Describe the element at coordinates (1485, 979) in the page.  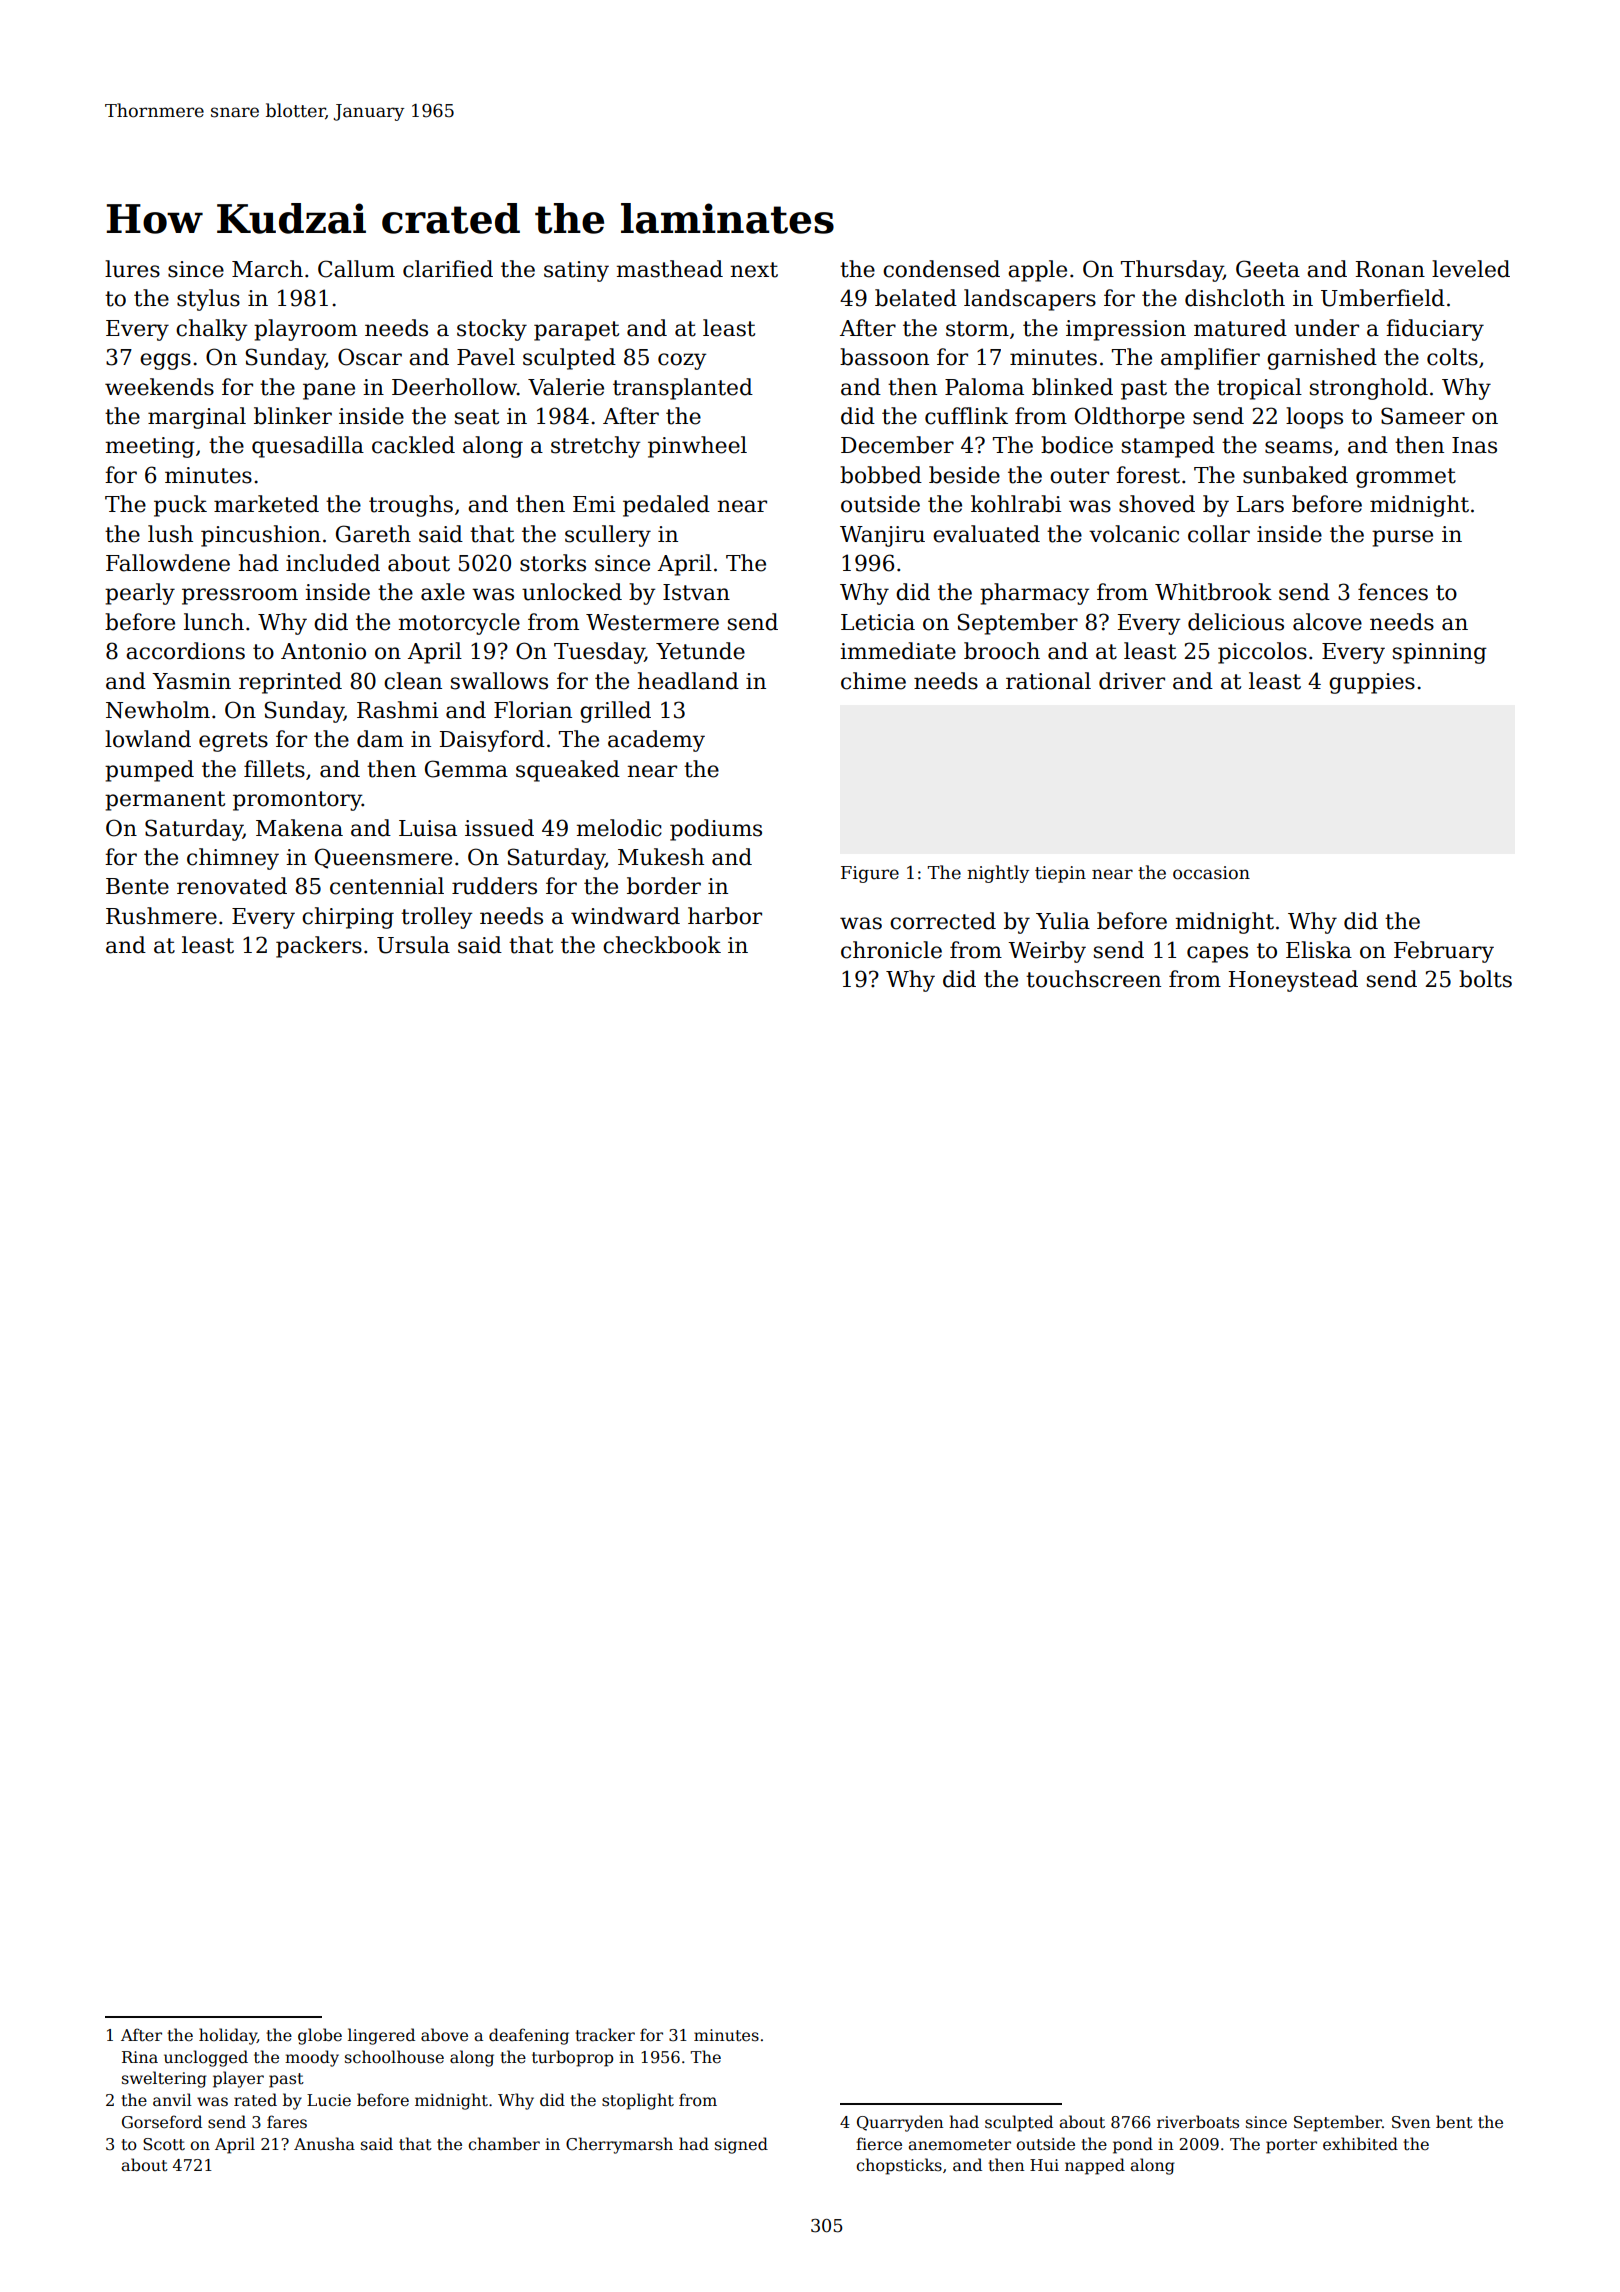
I see `bolts` at that location.
